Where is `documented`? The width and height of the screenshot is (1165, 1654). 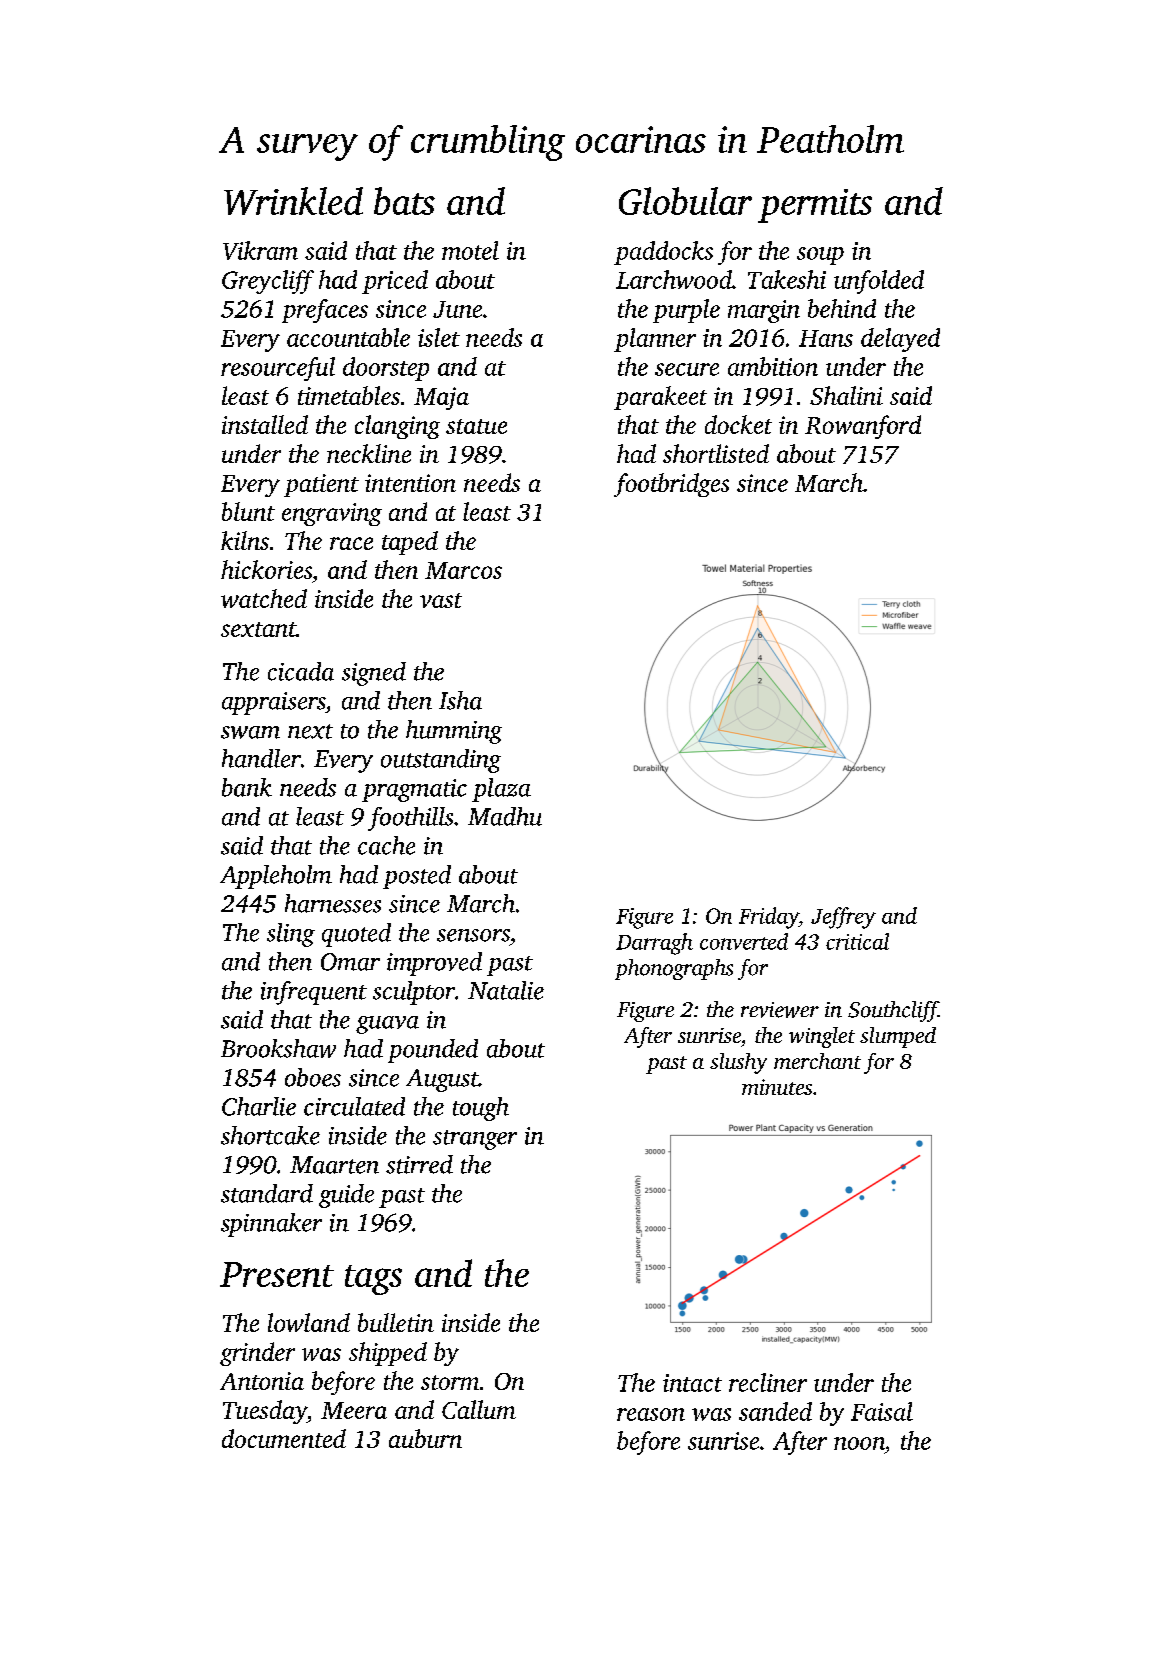
documented is located at coordinates (284, 1438).
